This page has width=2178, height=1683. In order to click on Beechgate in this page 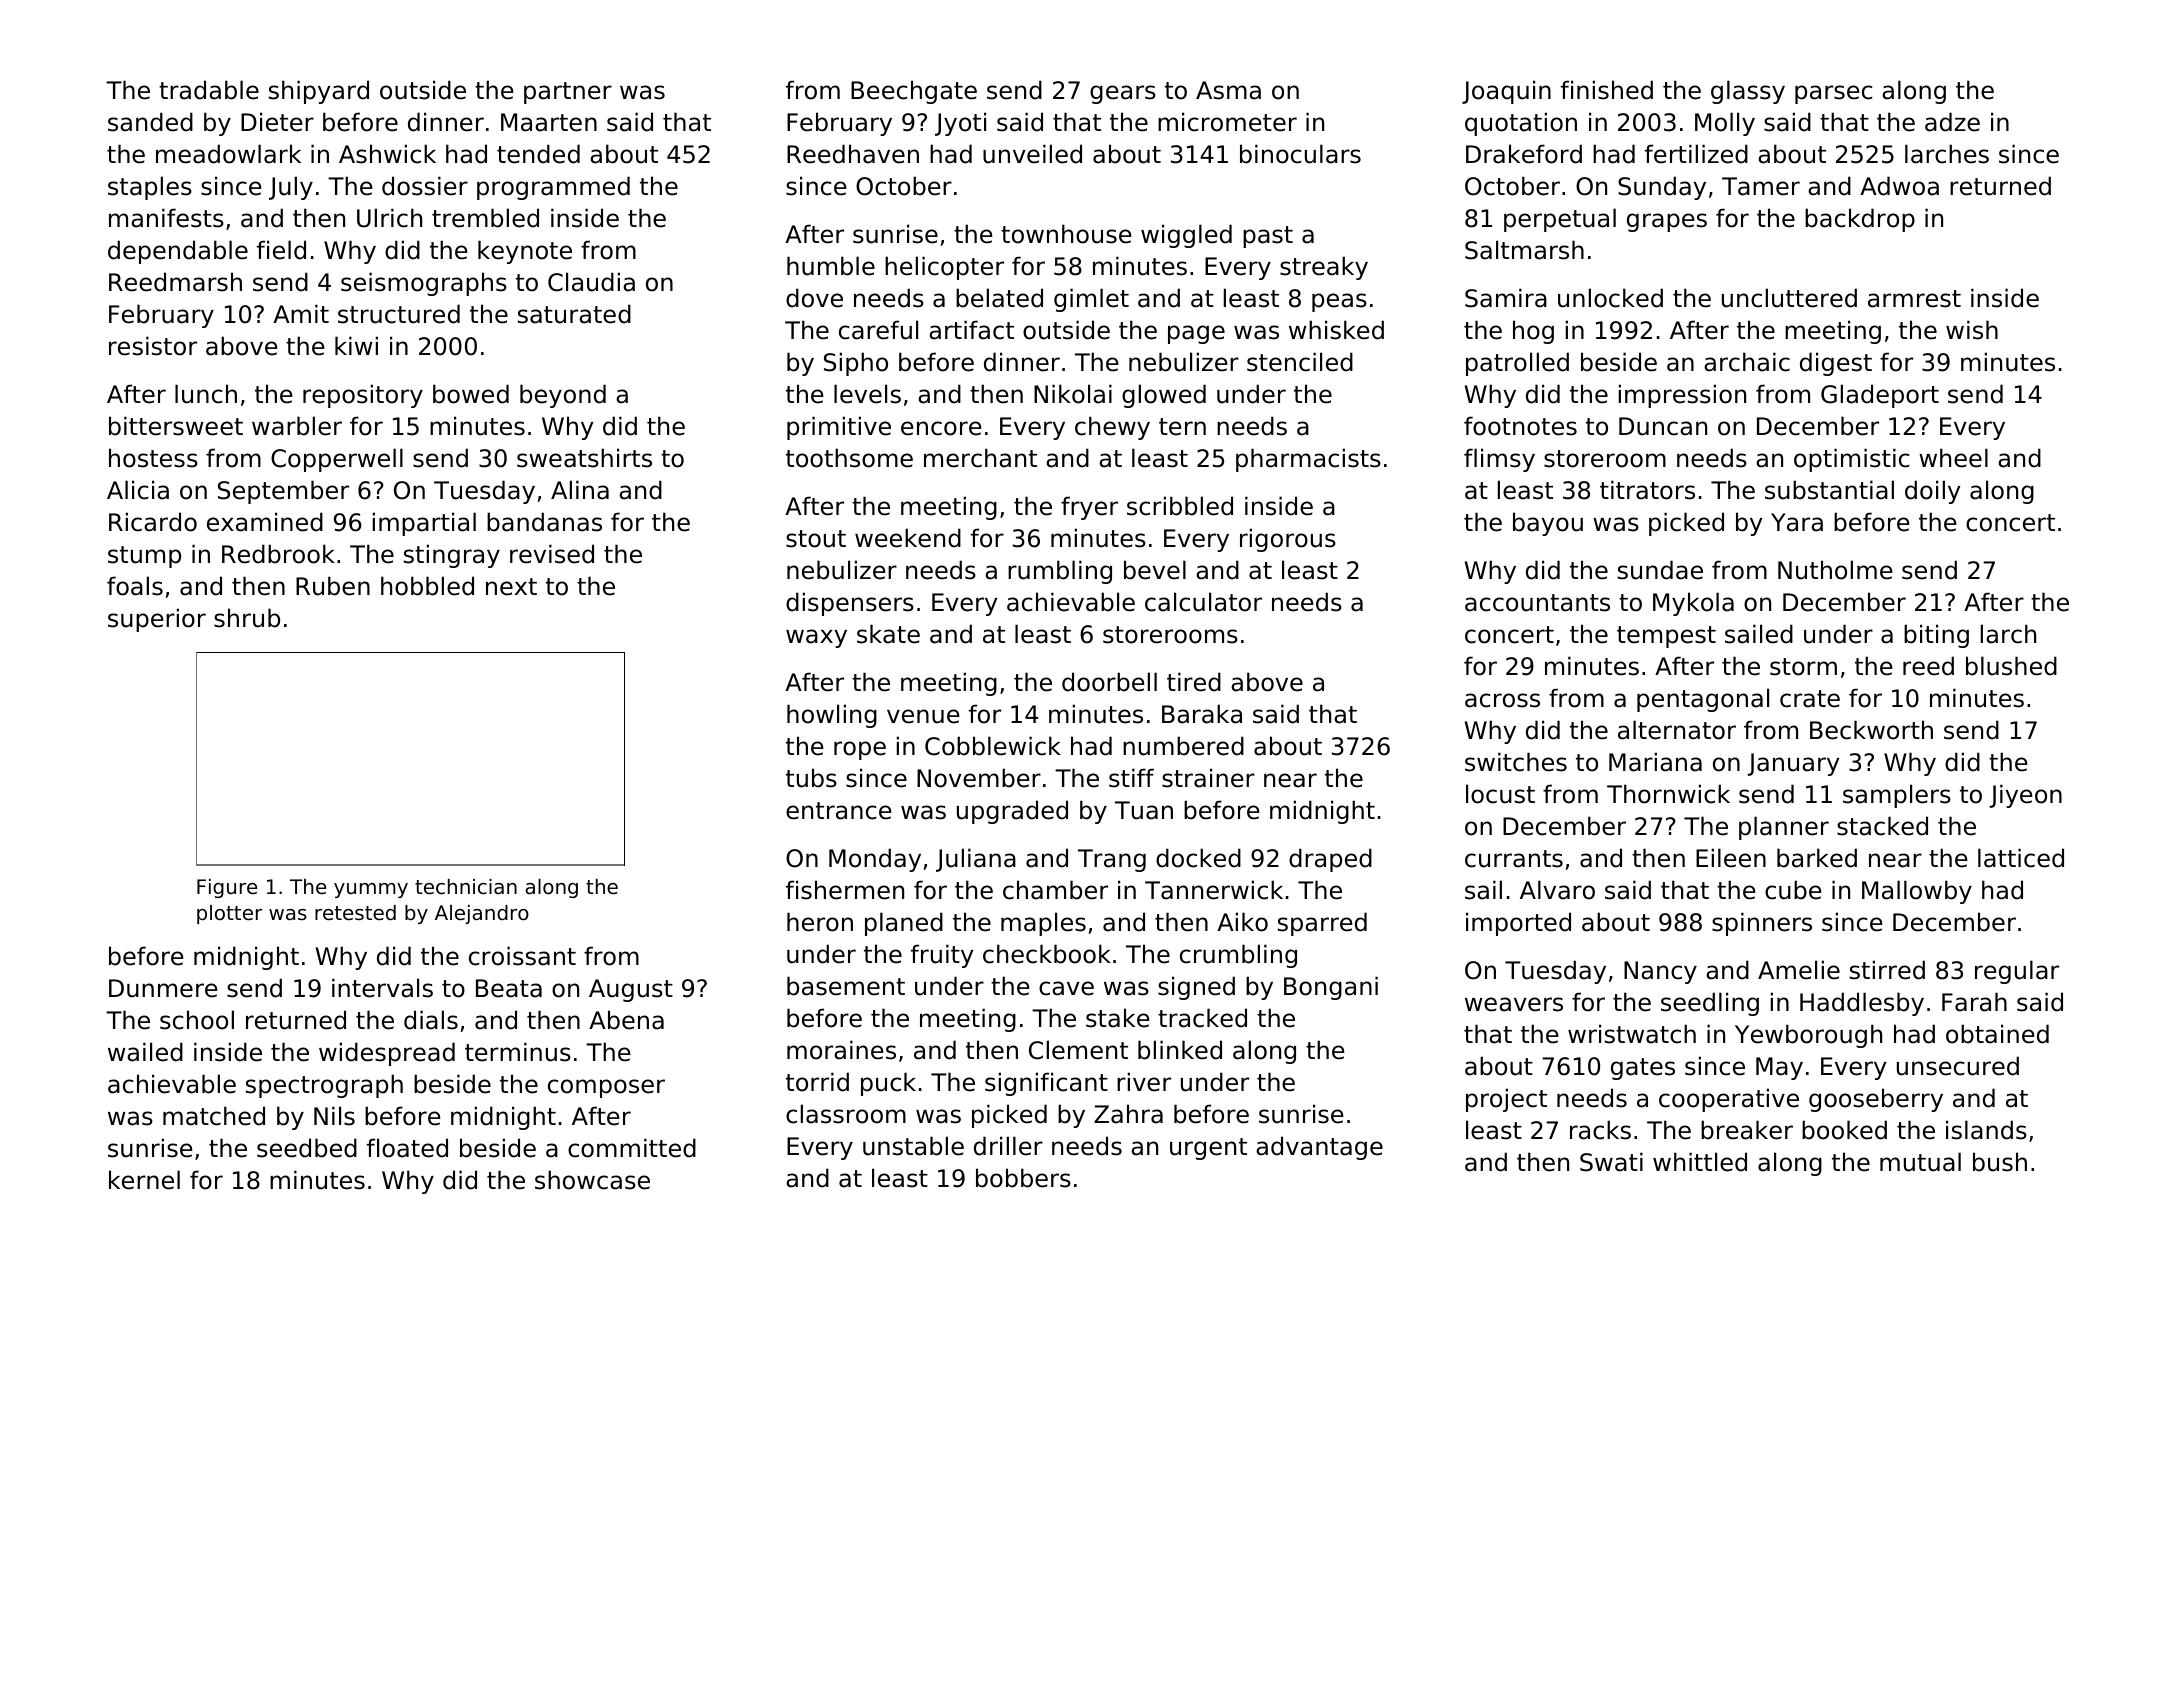, I will do `click(914, 92)`.
